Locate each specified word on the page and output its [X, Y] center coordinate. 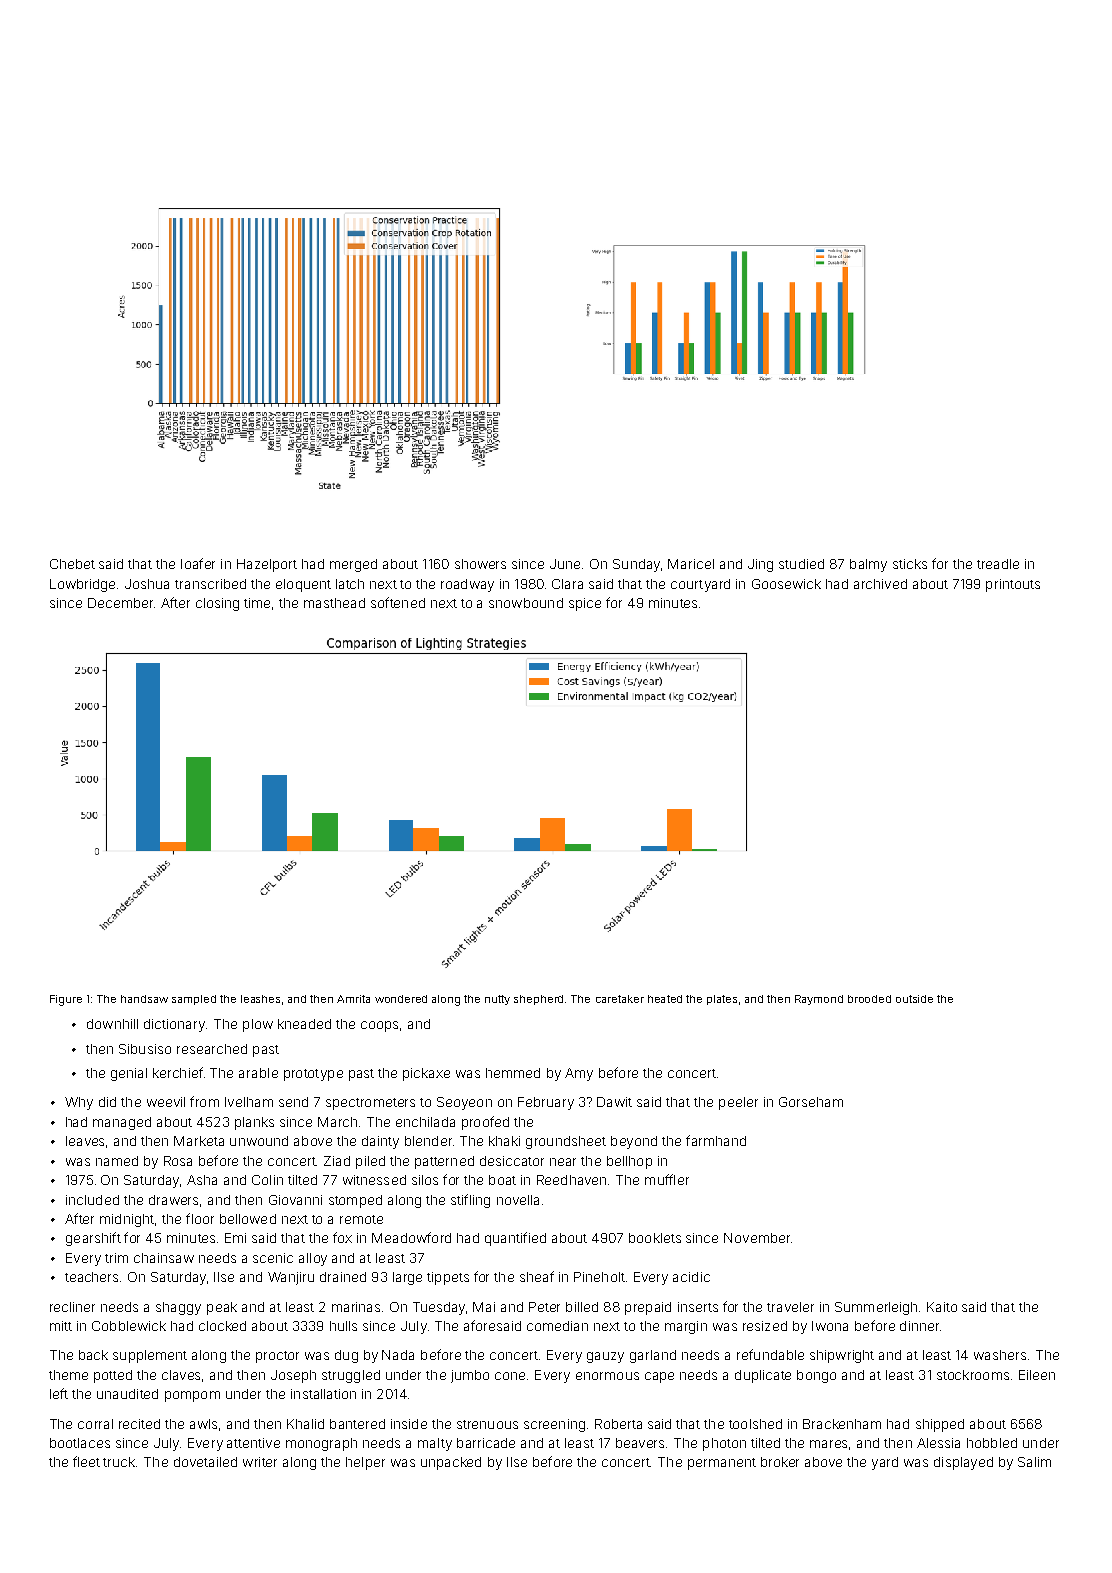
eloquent [303, 585]
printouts [1013, 585]
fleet [86, 1461]
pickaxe [426, 1074]
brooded [869, 999]
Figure [66, 1000]
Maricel [691, 564]
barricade [486, 1443]
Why [79, 1103]
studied [801, 564]
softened [398, 602]
